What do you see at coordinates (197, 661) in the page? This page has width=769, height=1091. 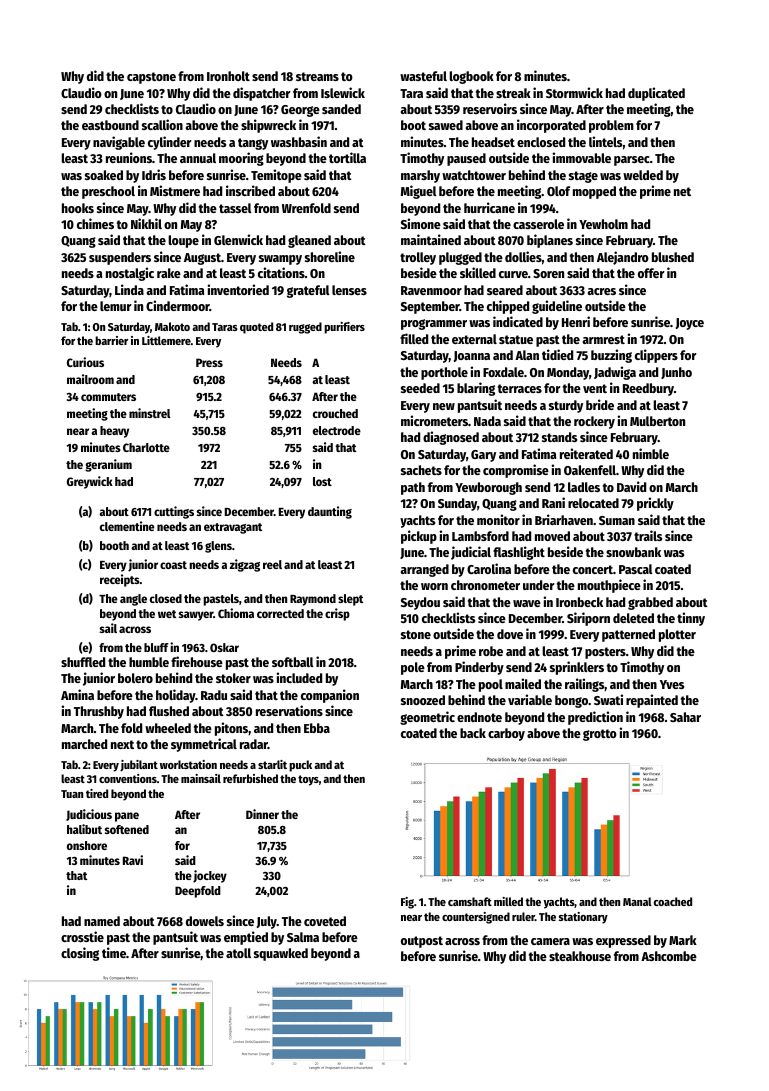 I see `firehouse` at bounding box center [197, 661].
